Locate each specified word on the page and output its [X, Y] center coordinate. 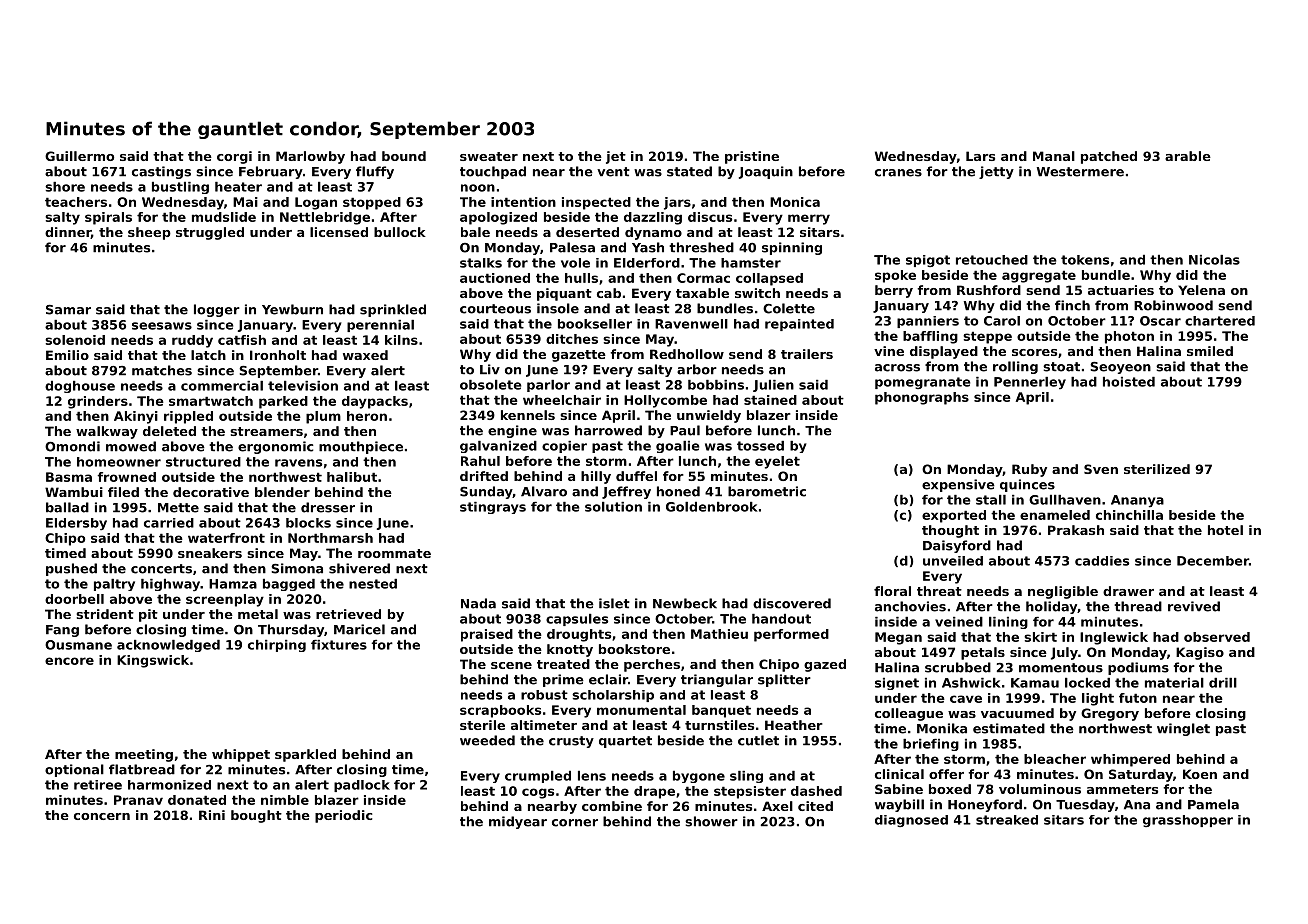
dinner [68, 233]
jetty [996, 172]
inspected [596, 203]
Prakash [1076, 530]
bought [256, 816]
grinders [98, 402]
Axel [777, 806]
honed [678, 491]
